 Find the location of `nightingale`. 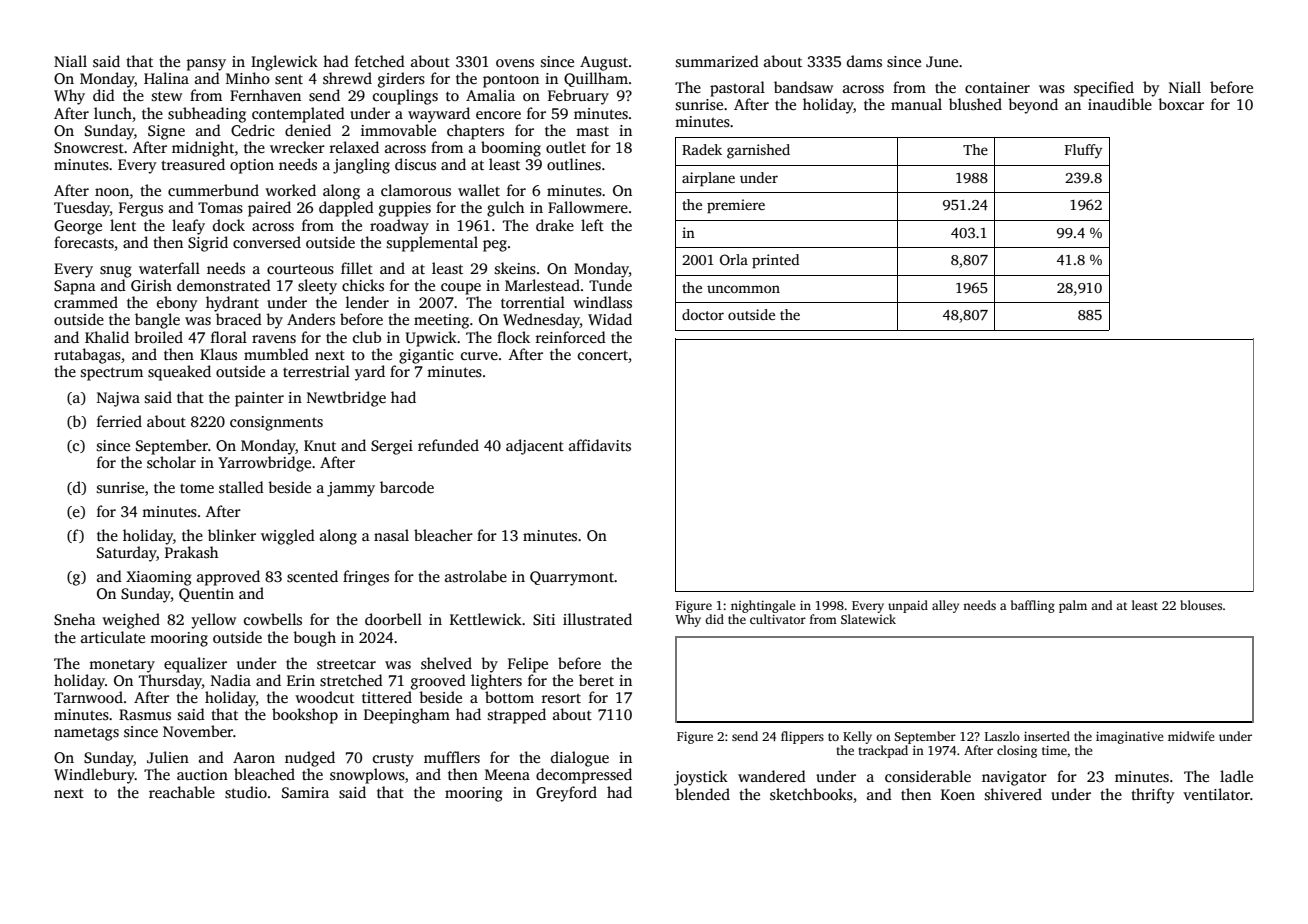

nightingale is located at coordinates (763, 606).
